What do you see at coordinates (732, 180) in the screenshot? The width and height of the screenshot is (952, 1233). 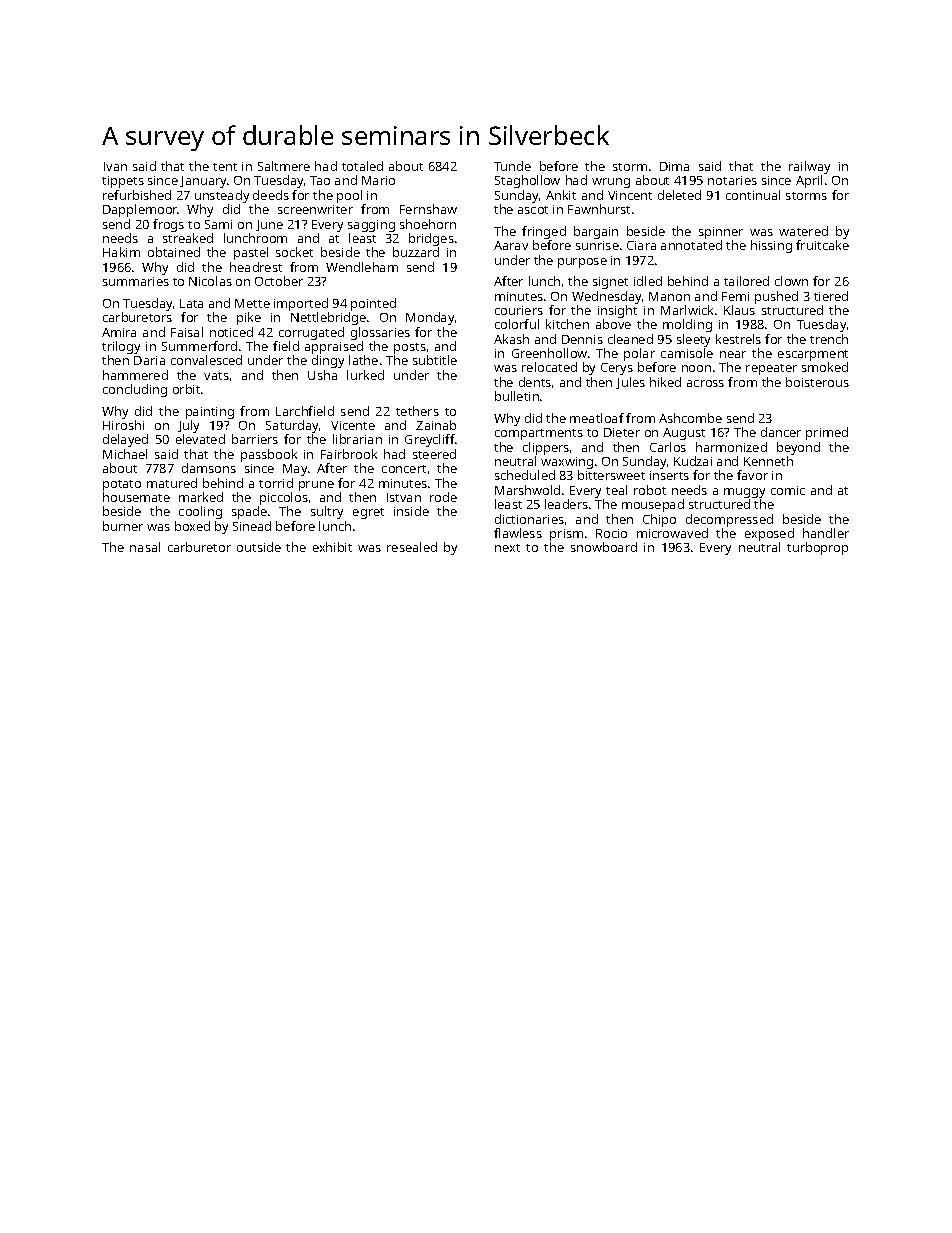 I see `notaries` at bounding box center [732, 180].
